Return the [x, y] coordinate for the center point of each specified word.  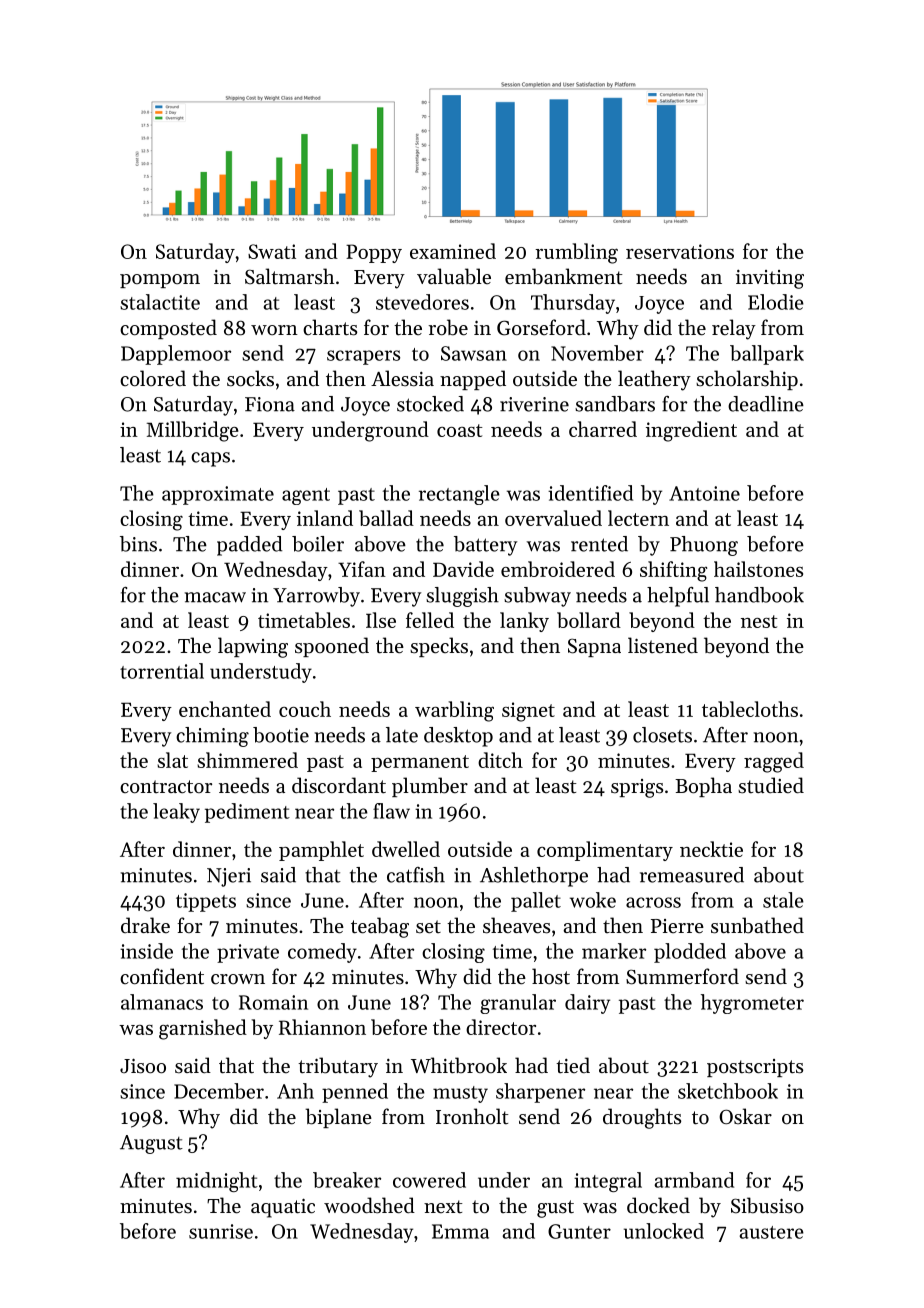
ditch [500, 760]
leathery [654, 380]
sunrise [221, 1231]
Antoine [704, 493]
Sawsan [474, 353]
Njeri [229, 877]
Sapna [594, 647]
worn [274, 330]
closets [662, 735]
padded [249, 546]
